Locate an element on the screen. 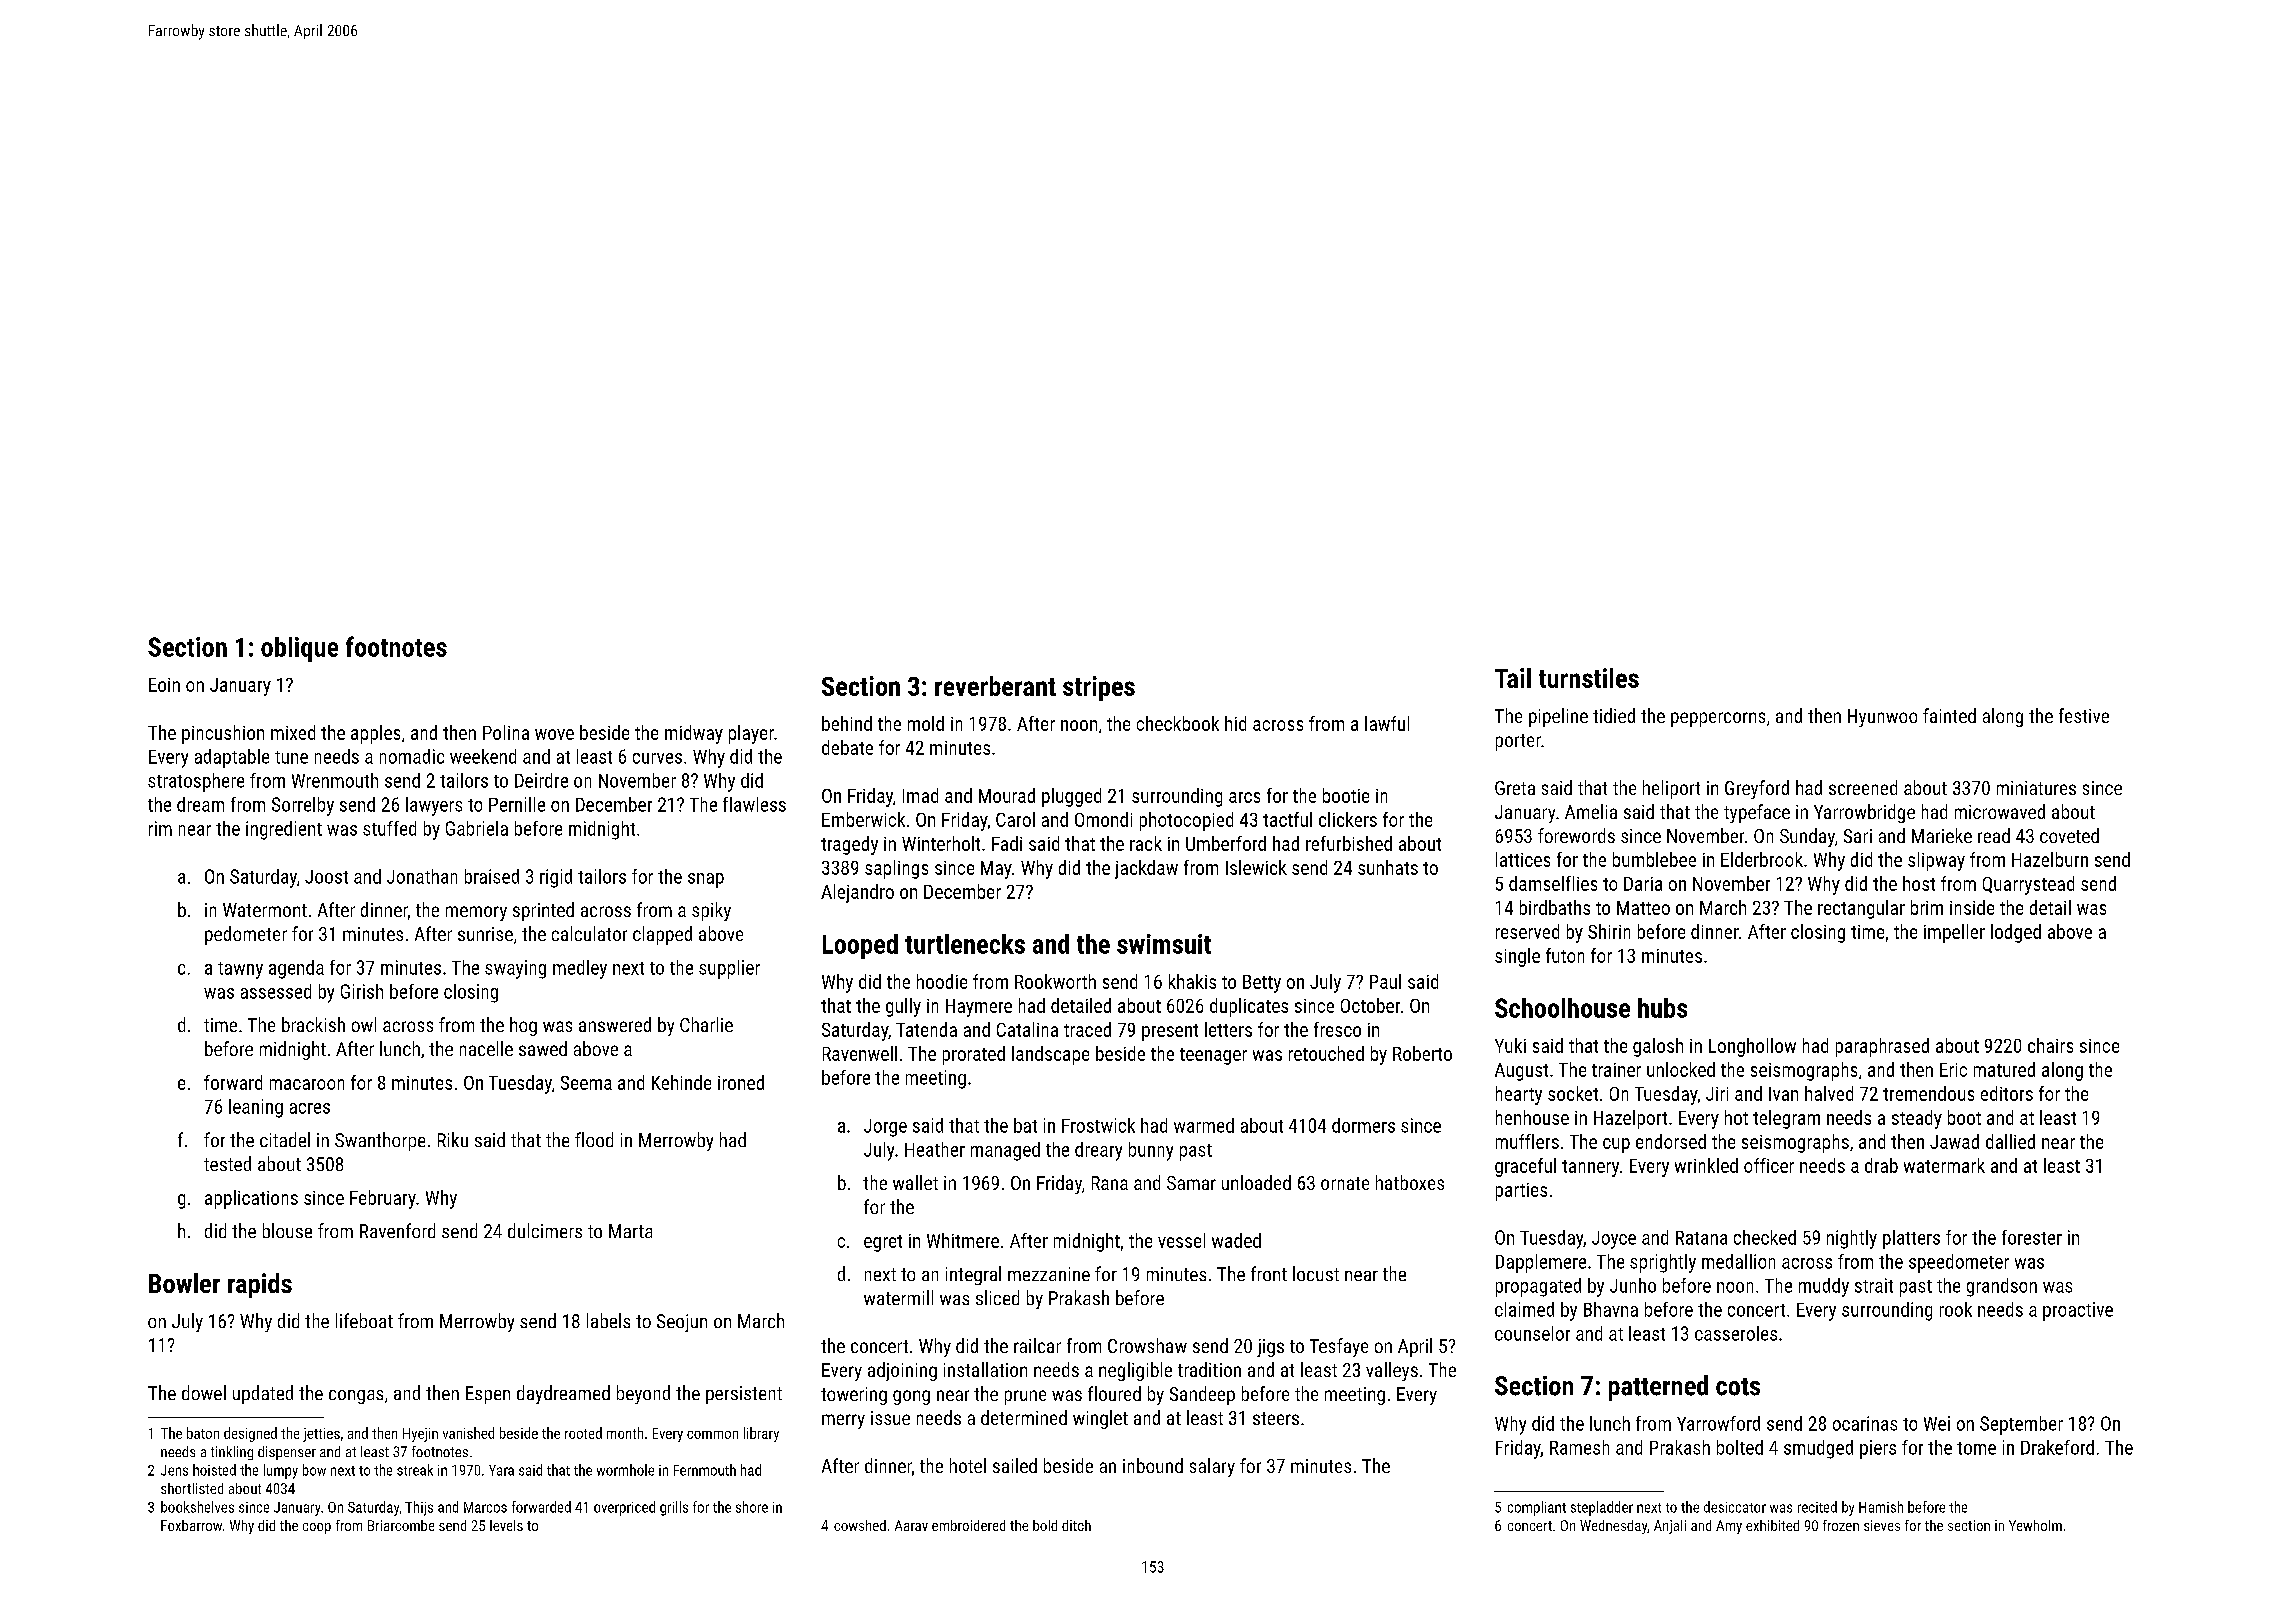 The image size is (2282, 1614). Wrenmouth is located at coordinates (335, 780).
